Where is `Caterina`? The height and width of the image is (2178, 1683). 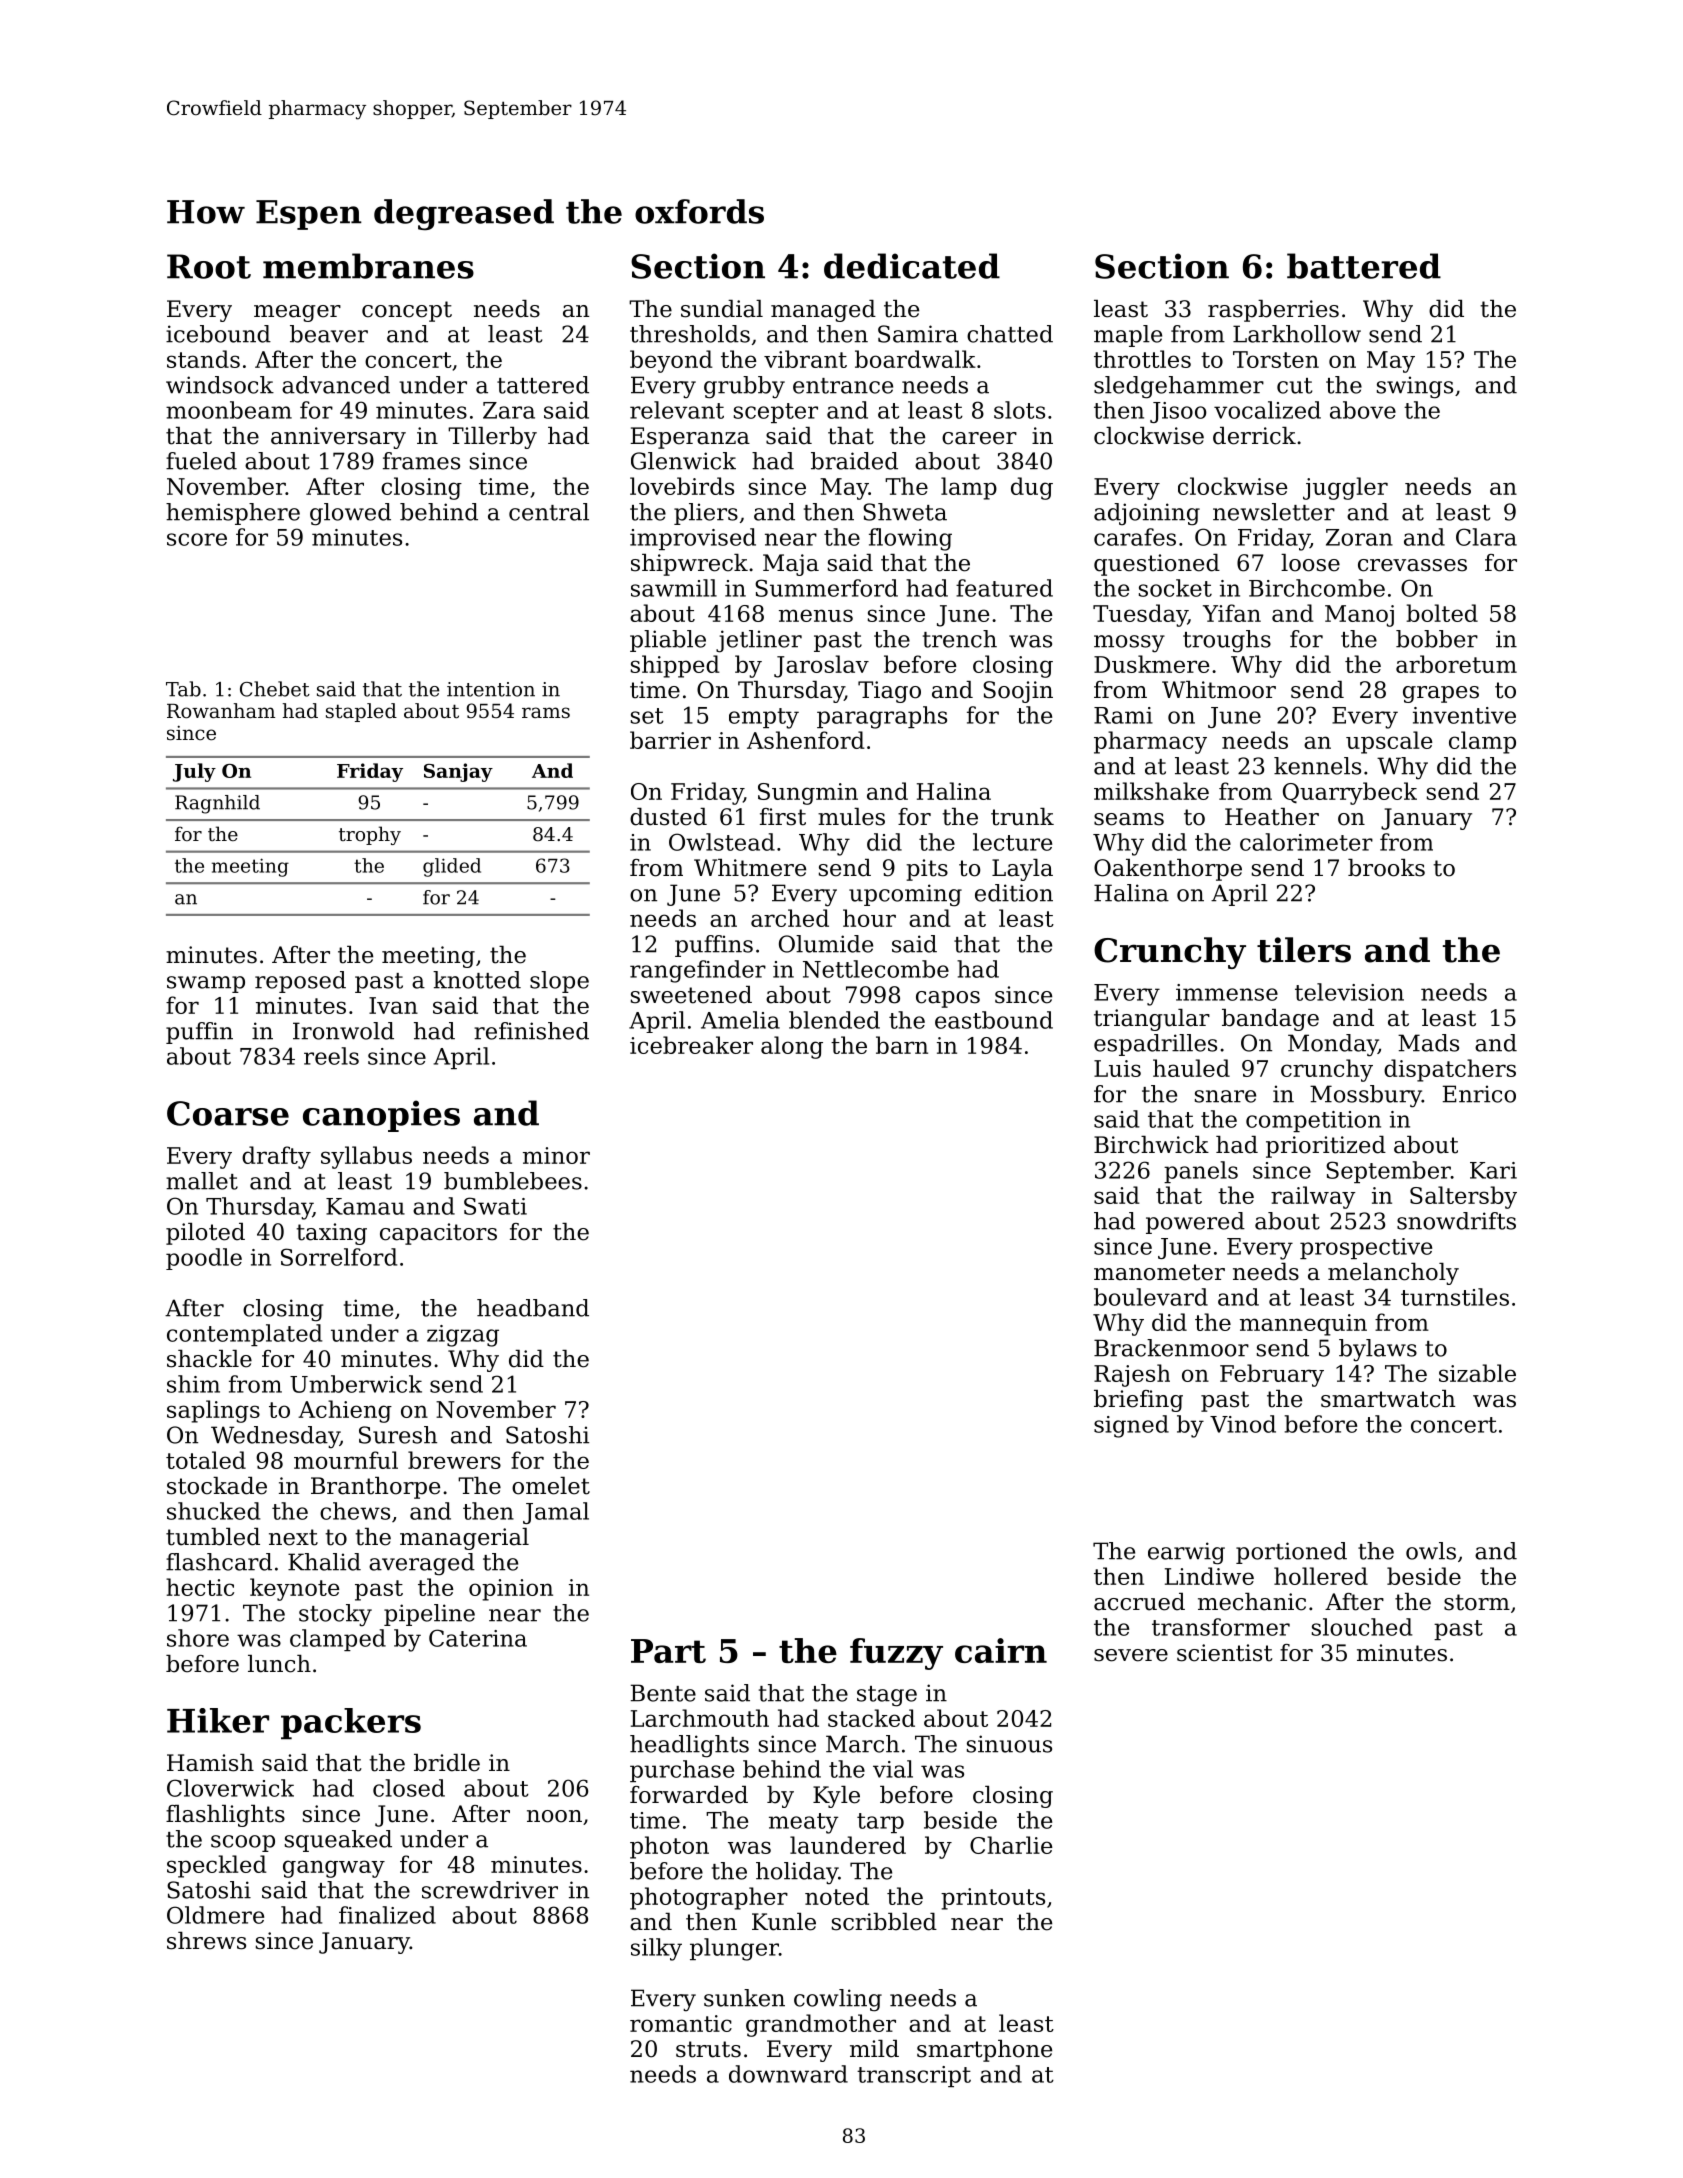 Caterina is located at coordinates (478, 1638).
